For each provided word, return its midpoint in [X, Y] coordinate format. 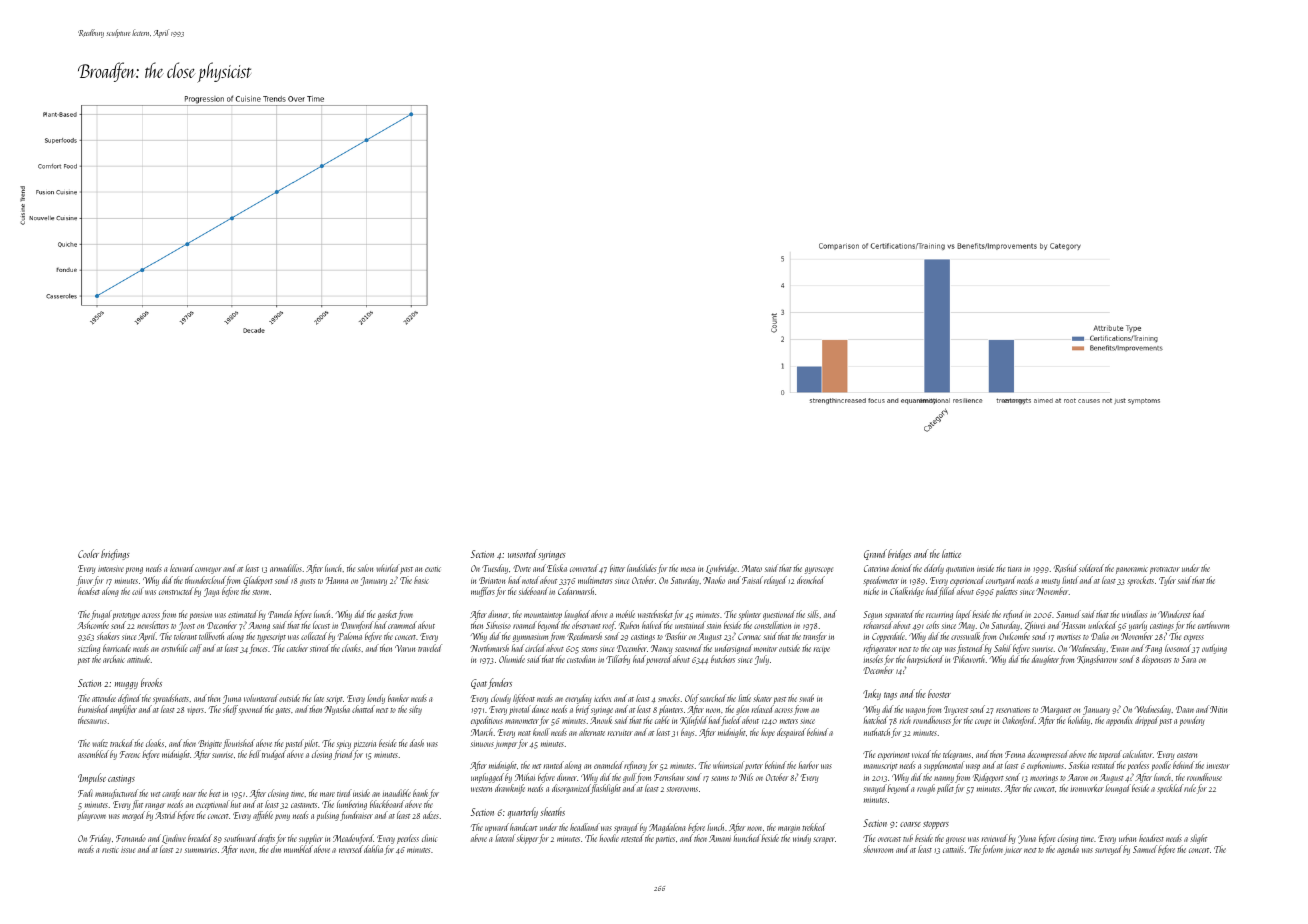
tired [344, 793]
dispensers [1156, 660]
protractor [1165, 570]
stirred [320, 648]
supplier [311, 839]
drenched [811, 580]
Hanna [337, 580]
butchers [723, 659]
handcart [523, 827]
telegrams [957, 755]
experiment [894, 756]
